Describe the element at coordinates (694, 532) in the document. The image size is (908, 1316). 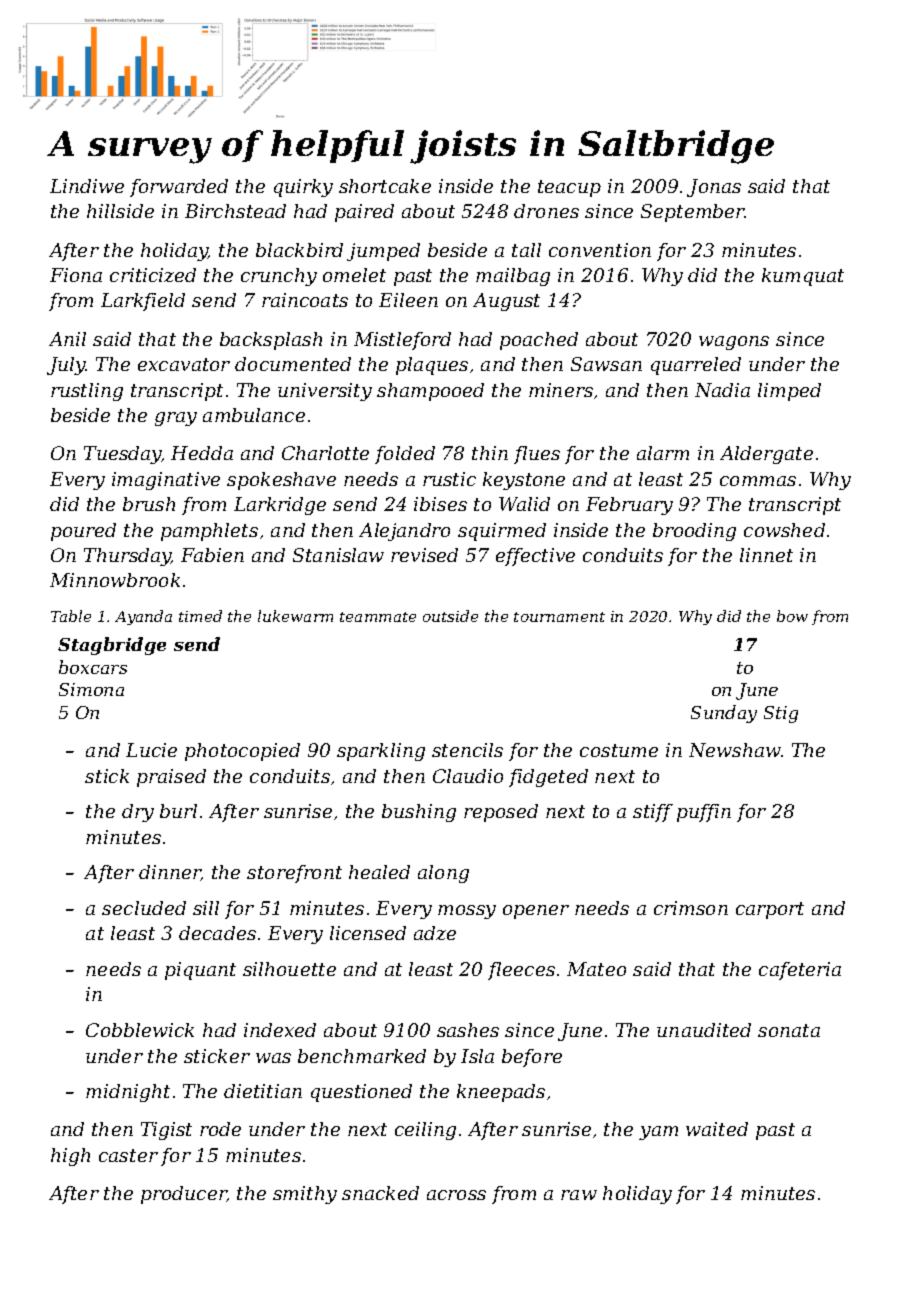
I see `brooding` at that location.
